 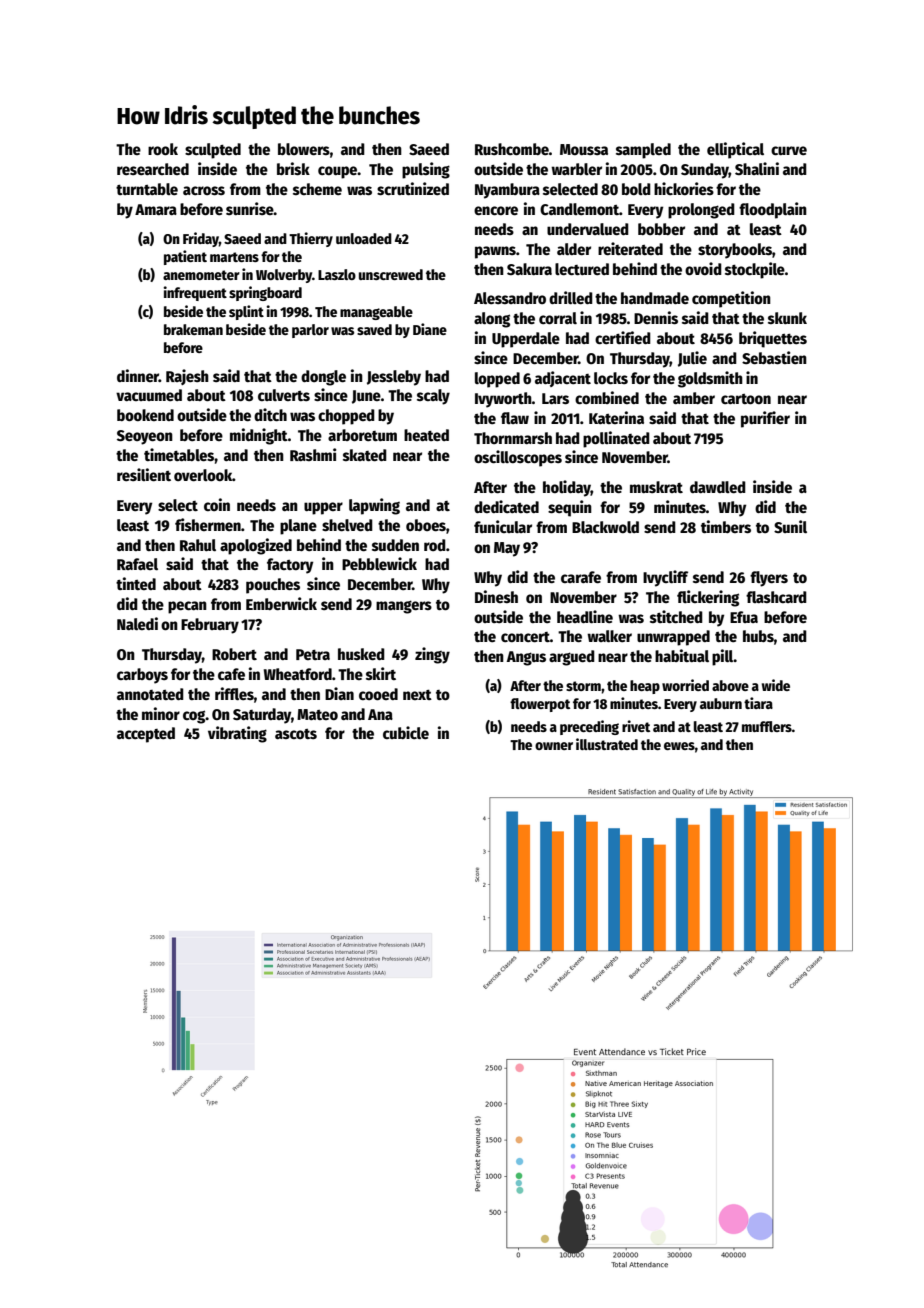 I want to click on flowerpot, so click(x=540, y=705).
